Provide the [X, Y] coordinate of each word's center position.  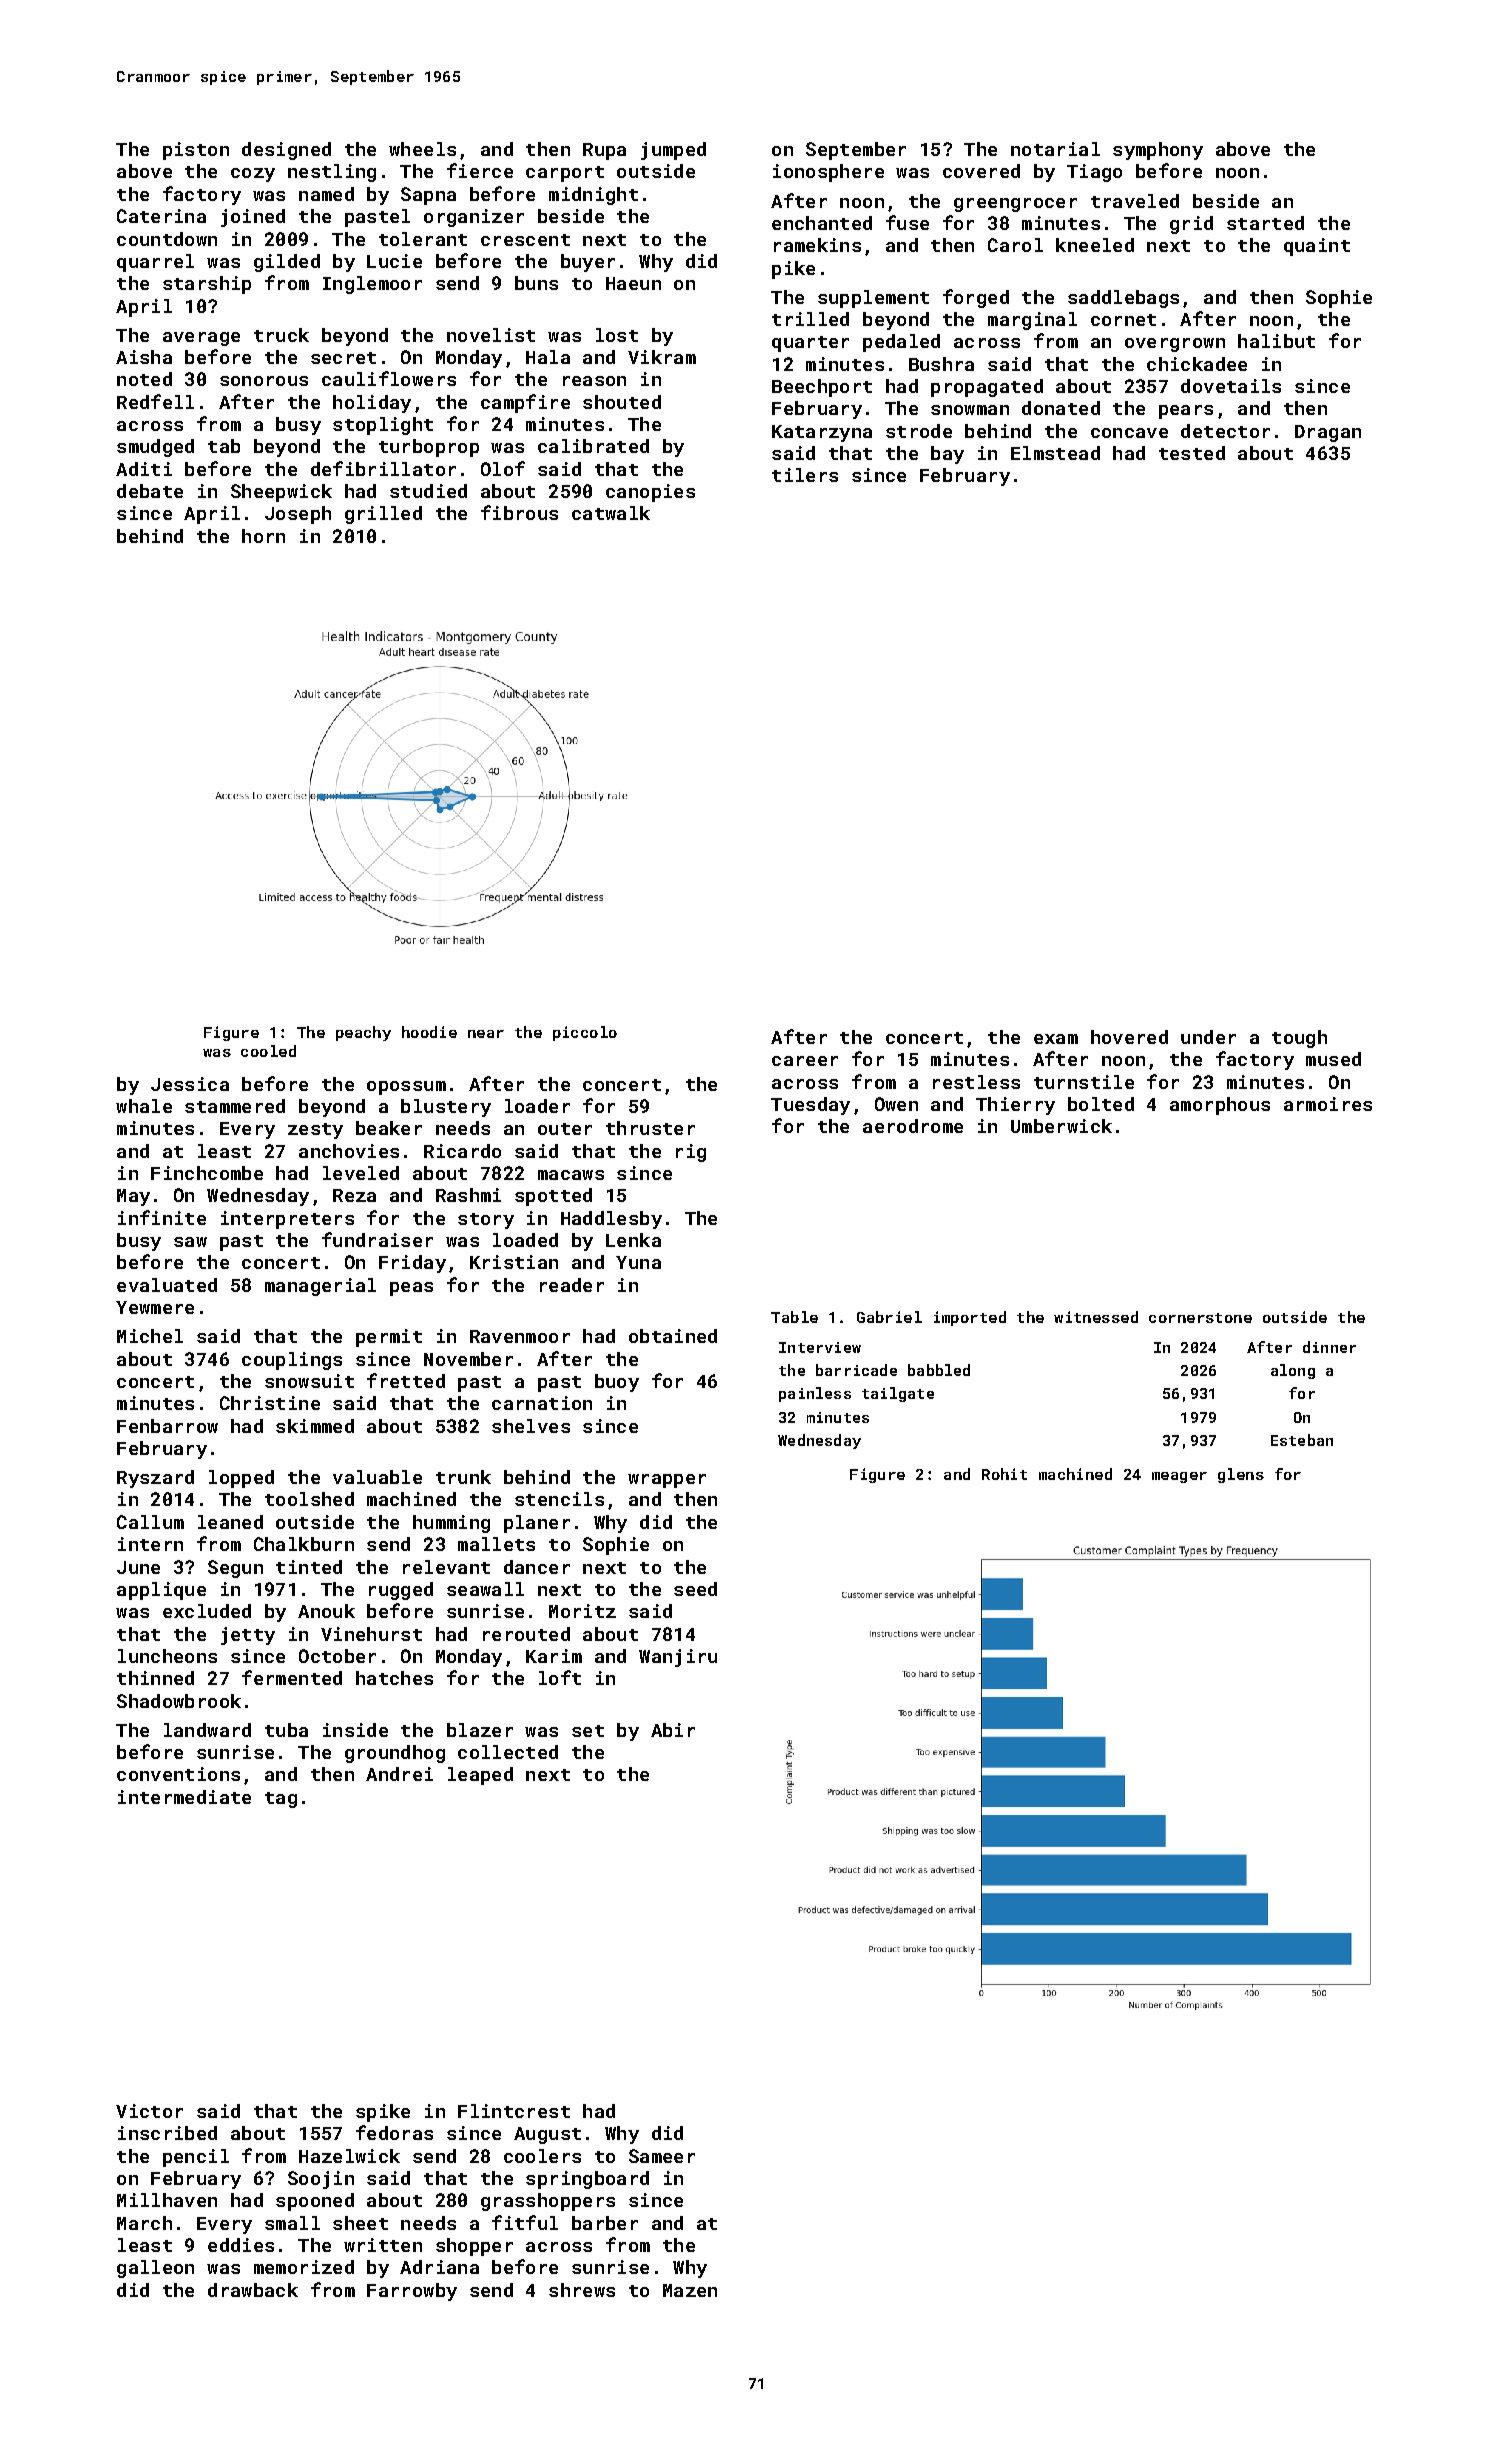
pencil [196, 2158]
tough [1299, 1039]
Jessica [190, 1084]
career [805, 1061]
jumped [673, 151]
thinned [155, 1678]
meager [1179, 1477]
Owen [896, 1104]
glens [1241, 1475]
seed [695, 1589]
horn [263, 536]
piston [196, 151]
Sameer [662, 2156]
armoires [1328, 1104]
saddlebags [1123, 299]
